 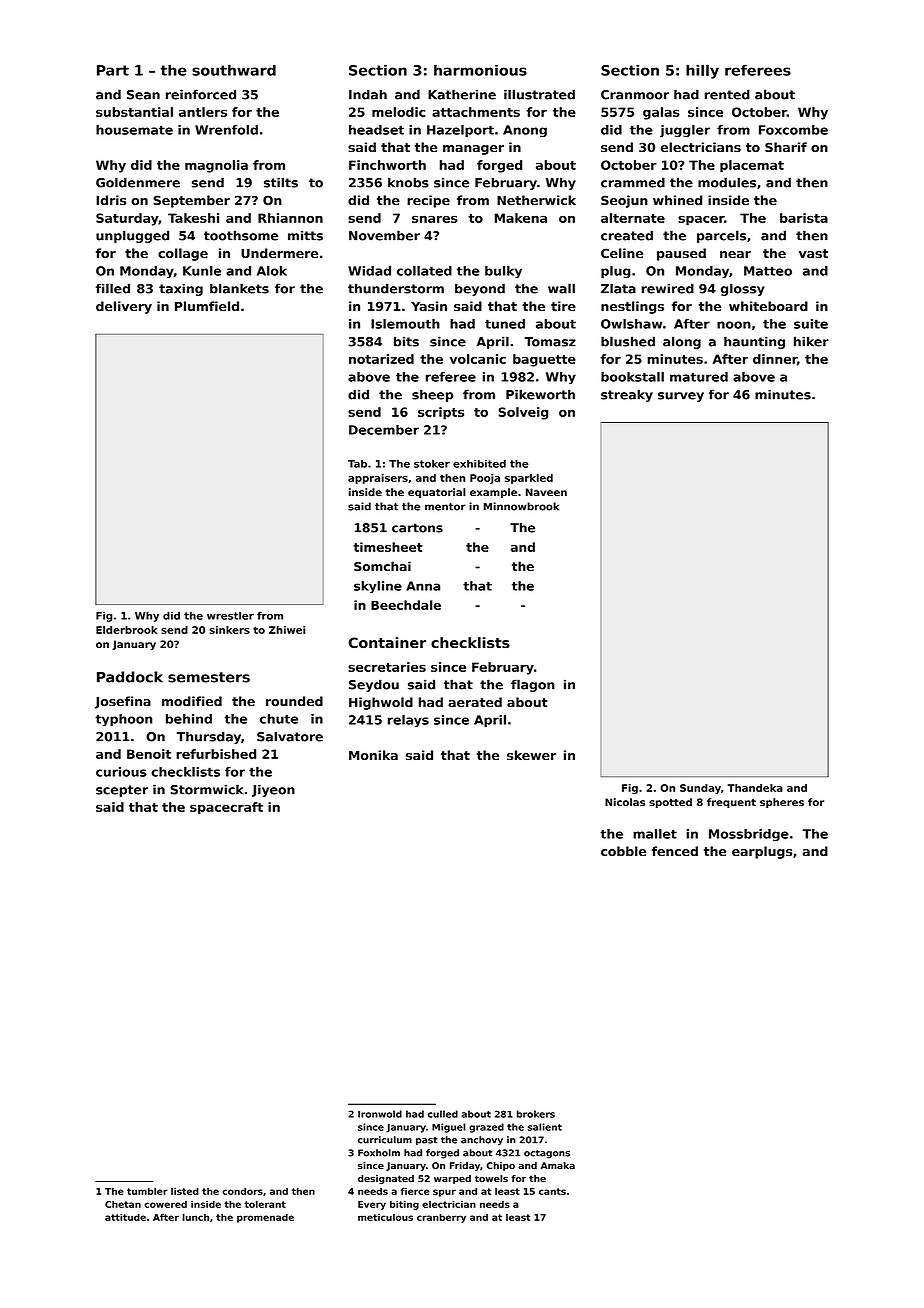 What do you see at coordinates (125, 1217) in the screenshot?
I see `attitude` at bounding box center [125, 1217].
